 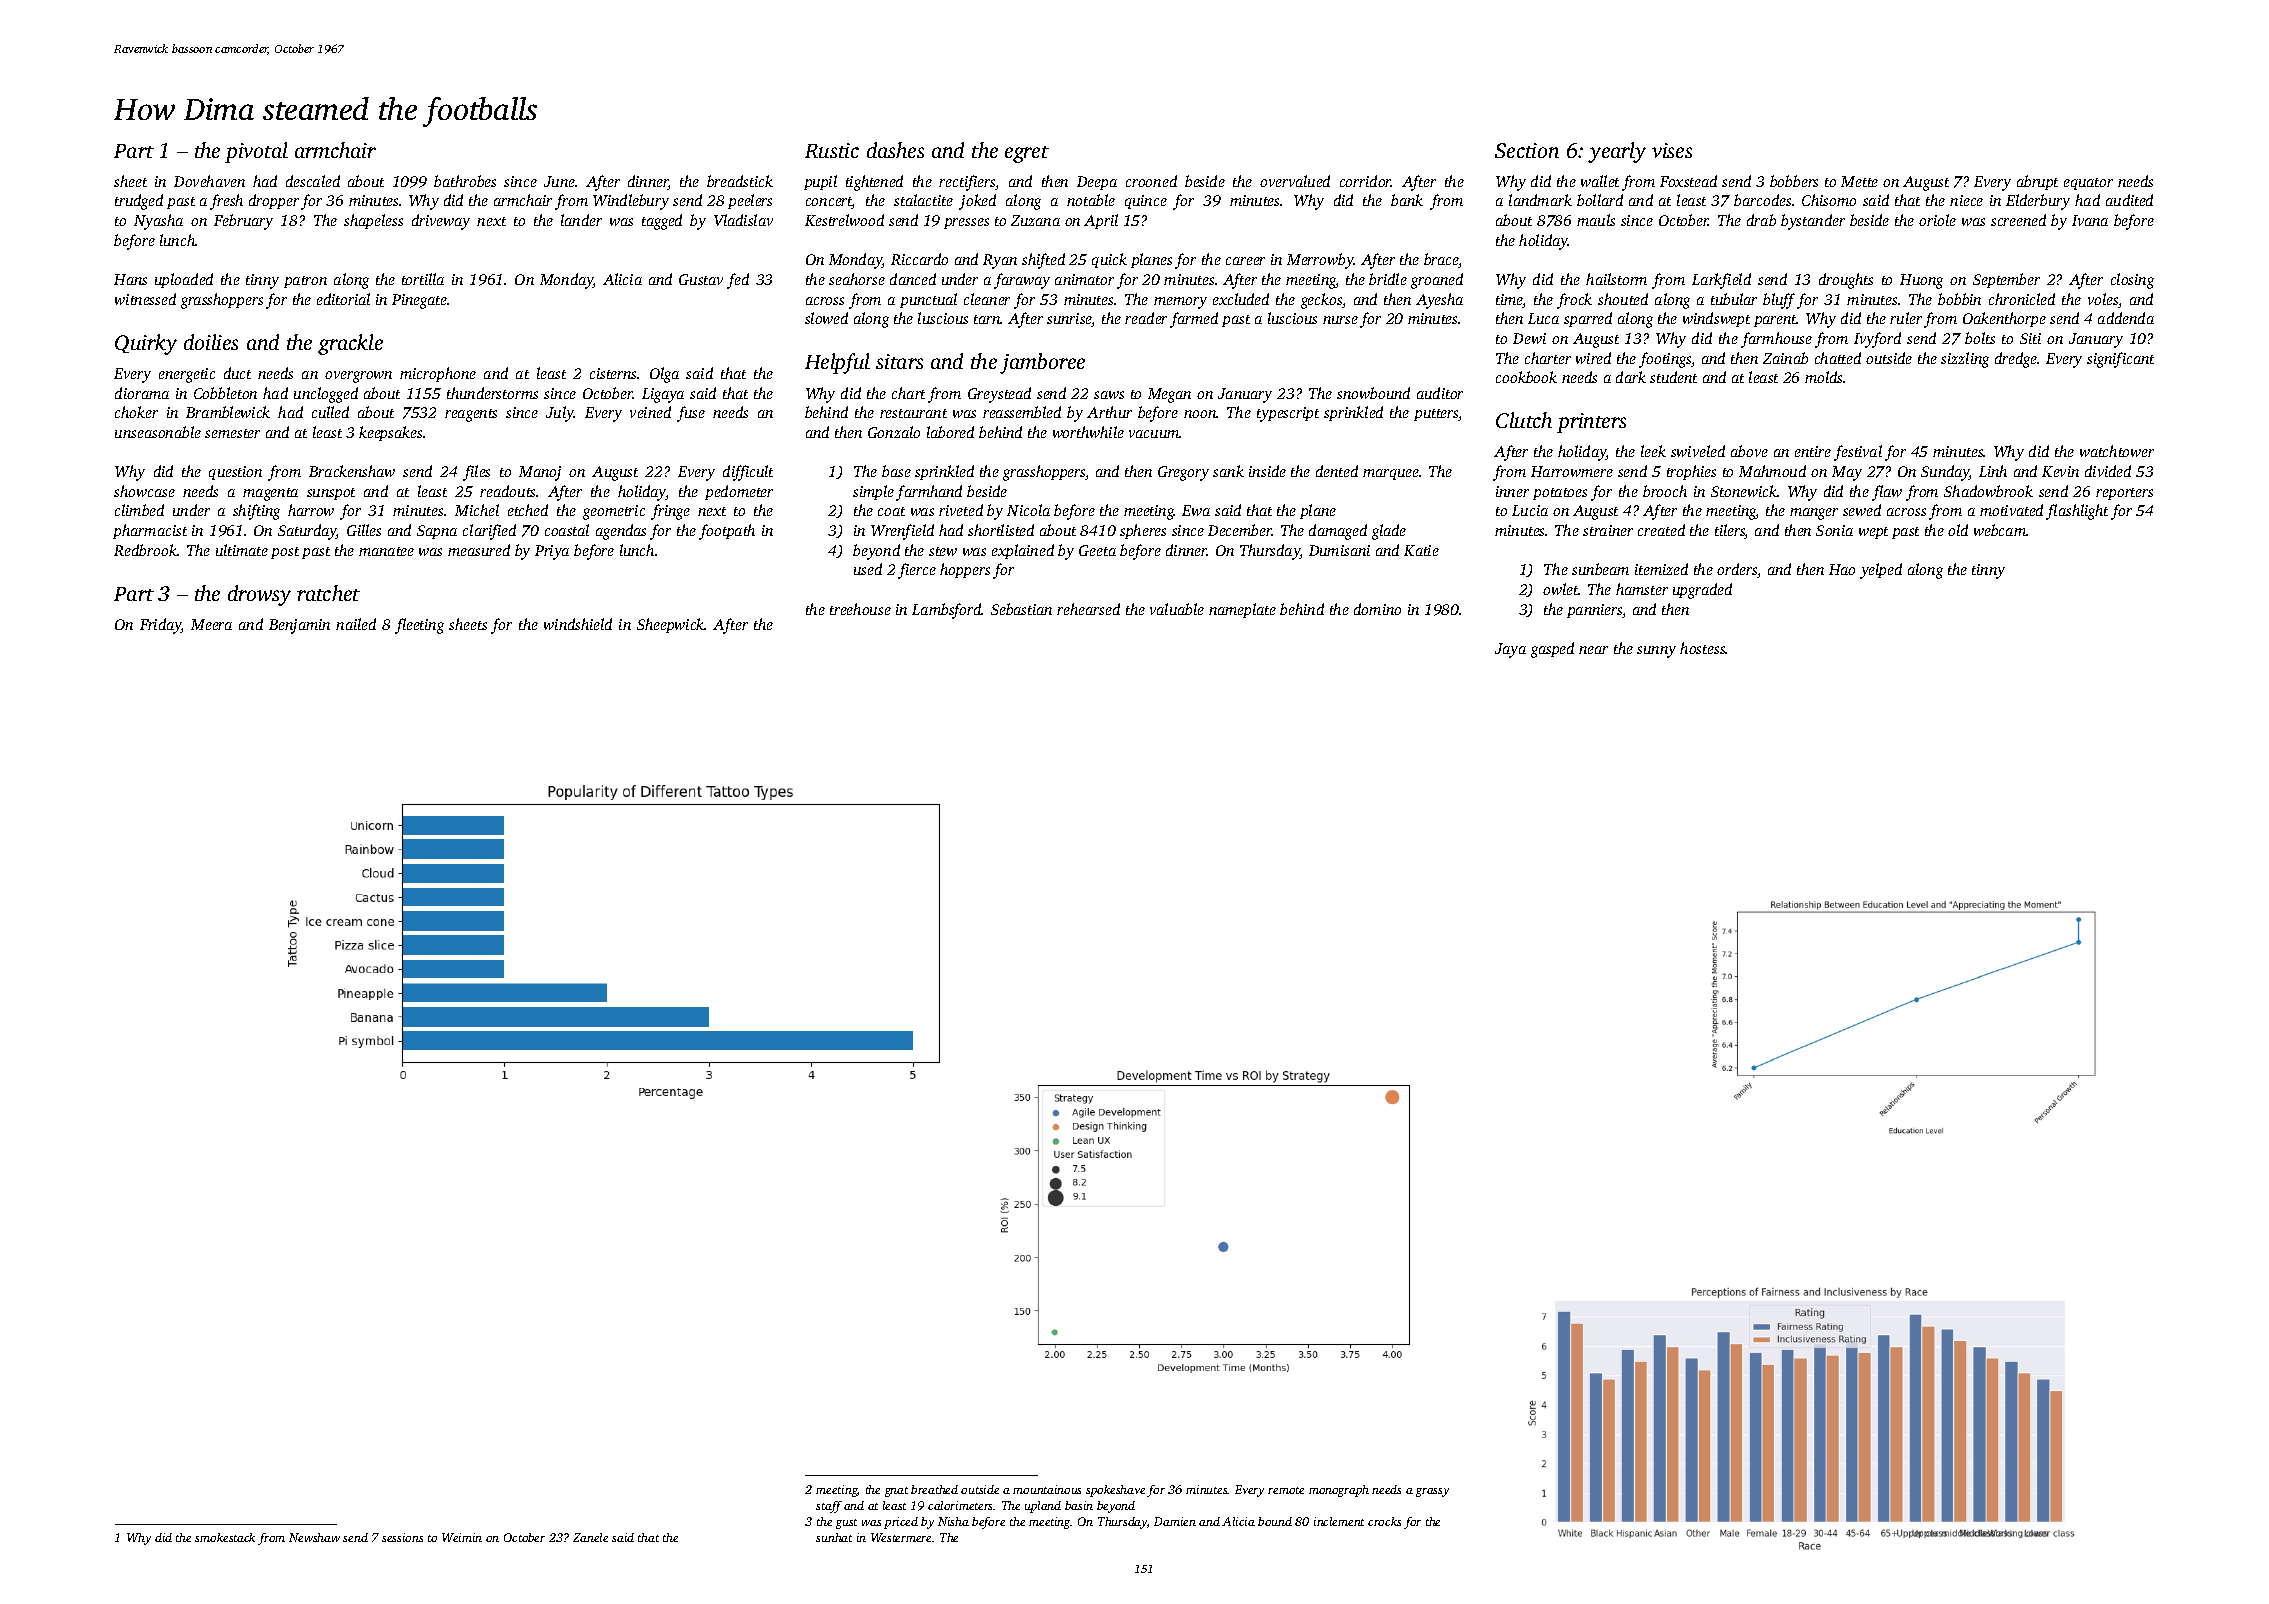 What do you see at coordinates (1384, 1521) in the page?
I see `crocks` at bounding box center [1384, 1521].
